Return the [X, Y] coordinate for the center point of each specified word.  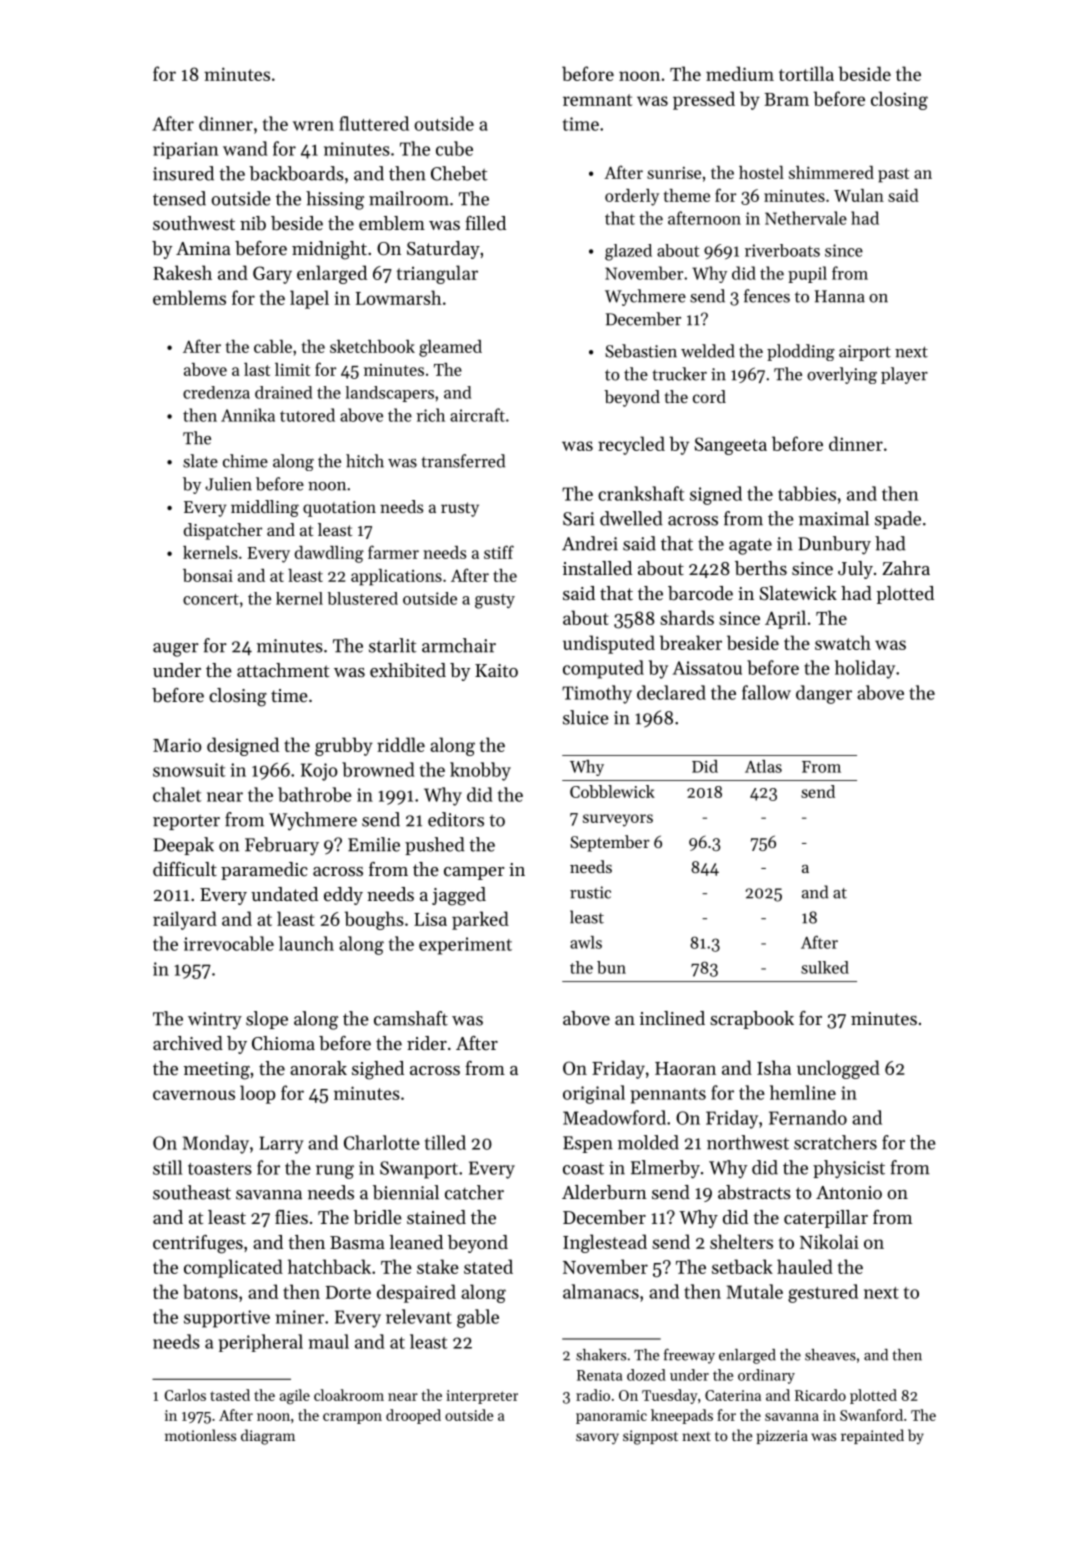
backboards [296, 173]
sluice [586, 717]
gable [478, 1318]
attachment [283, 670]
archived [188, 1043]
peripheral [260, 1343]
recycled [631, 445]
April [785, 619]
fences [767, 296]
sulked [825, 967]
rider [427, 1043]
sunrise [674, 173]
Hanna [840, 296]
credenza [216, 392]
